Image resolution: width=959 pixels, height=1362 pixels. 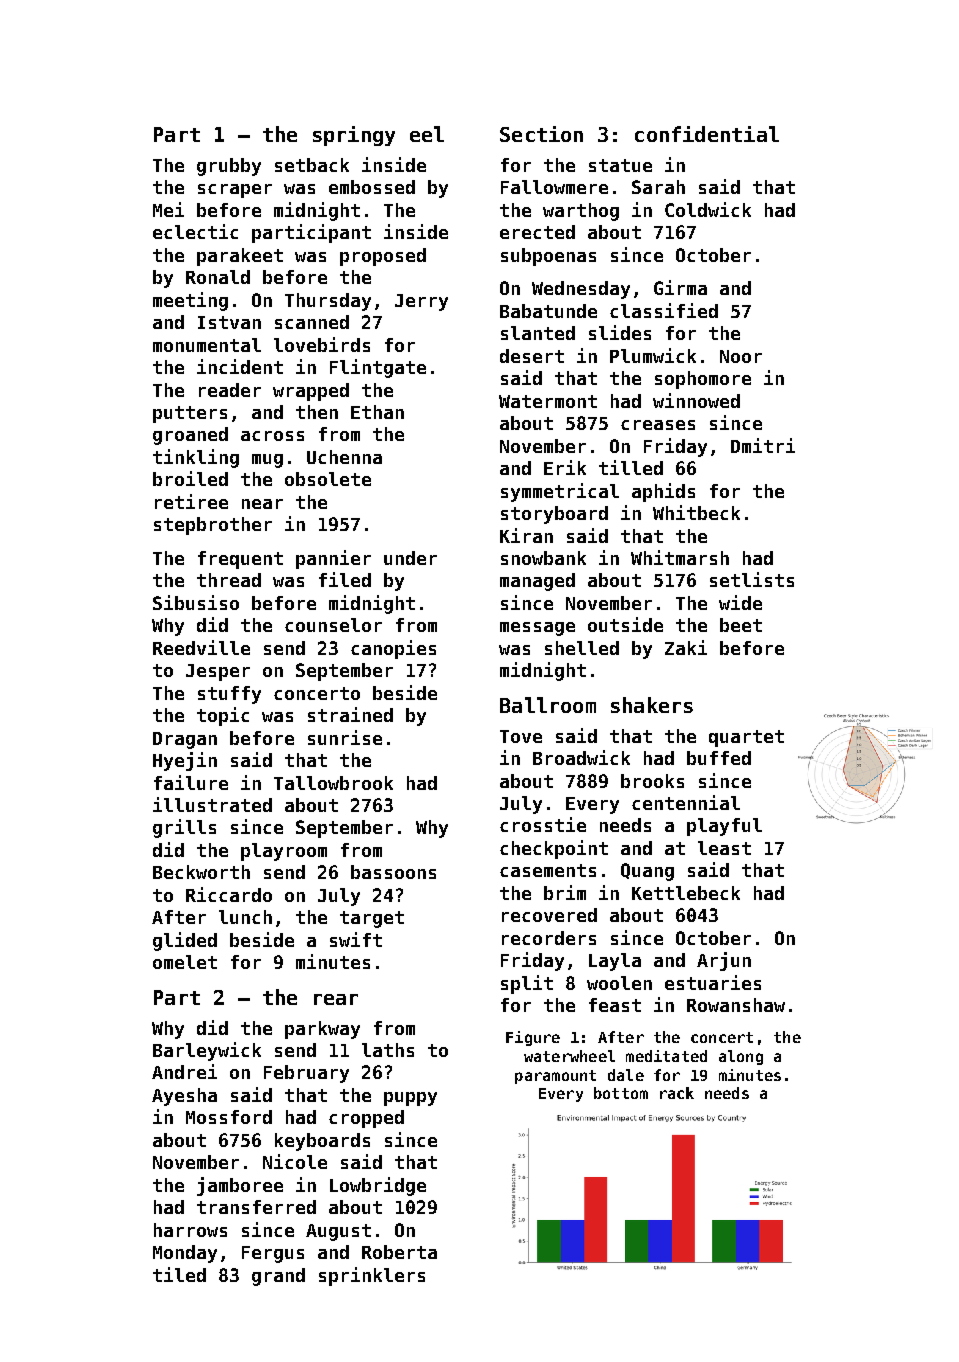 What do you see at coordinates (372, 1276) in the screenshot?
I see `sprinklers` at bounding box center [372, 1276].
